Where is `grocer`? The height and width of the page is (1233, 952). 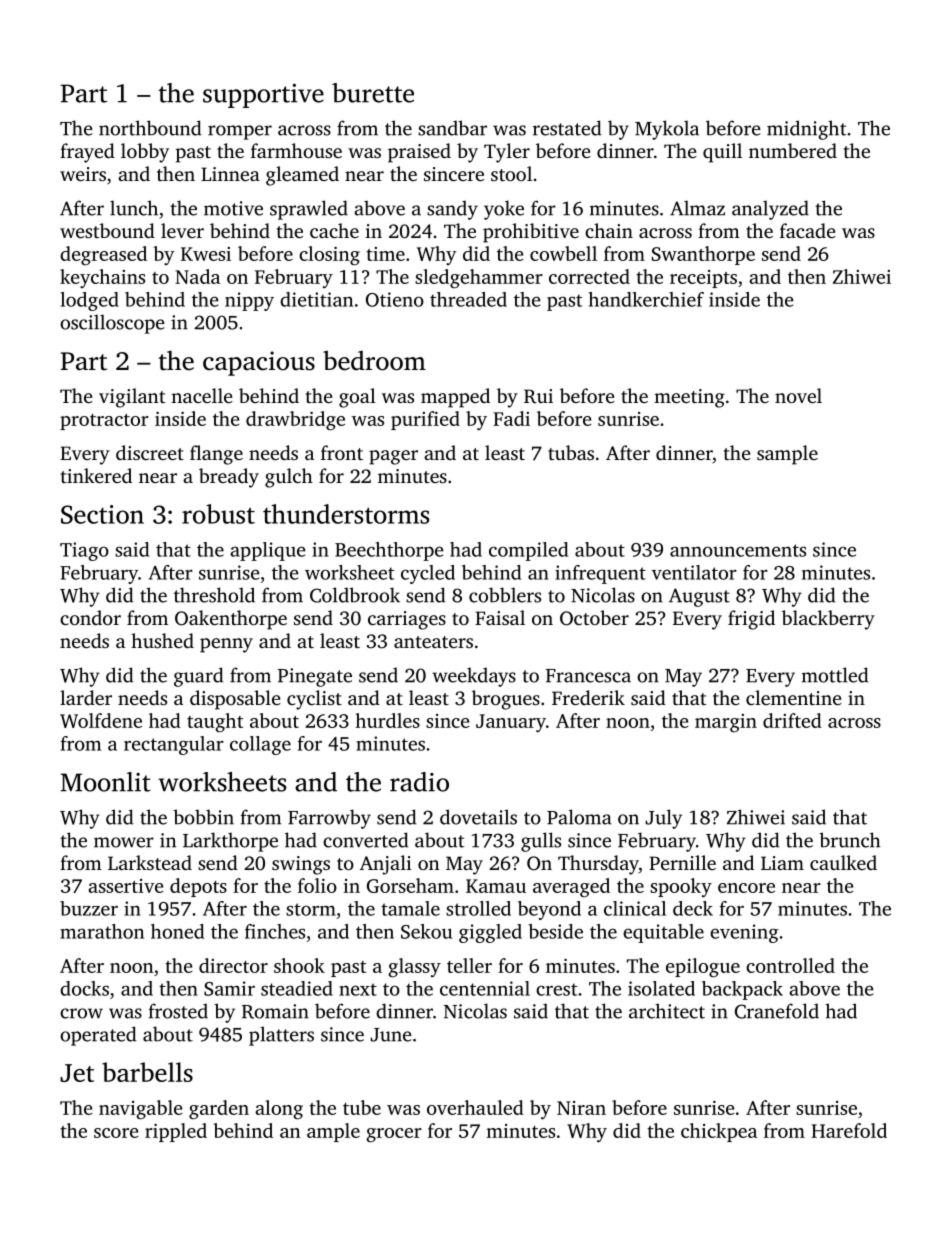
grocer is located at coordinates (394, 1135).
